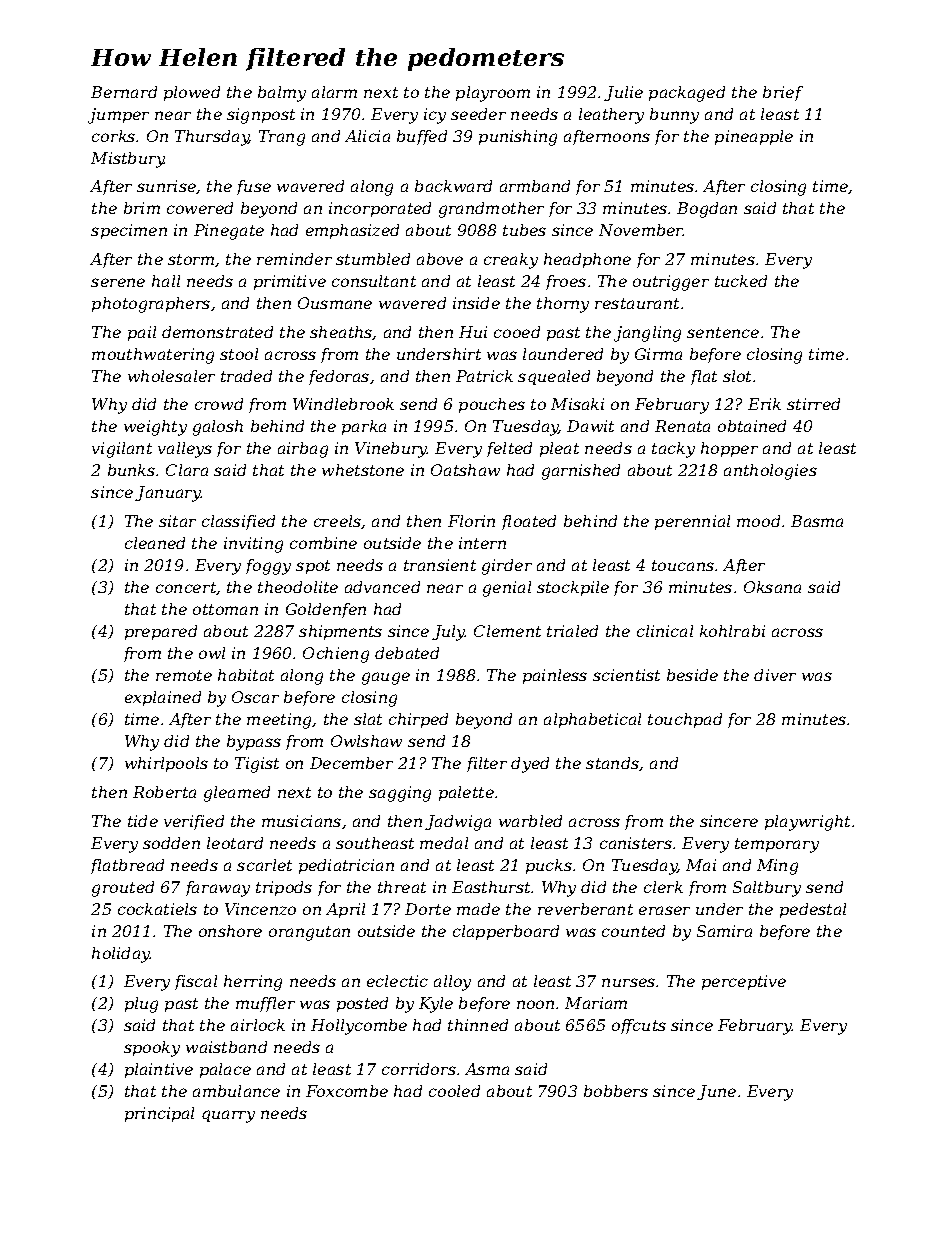 This page has height=1233, width=952. Describe the element at coordinates (118, 282) in the page. I see `serene` at that location.
